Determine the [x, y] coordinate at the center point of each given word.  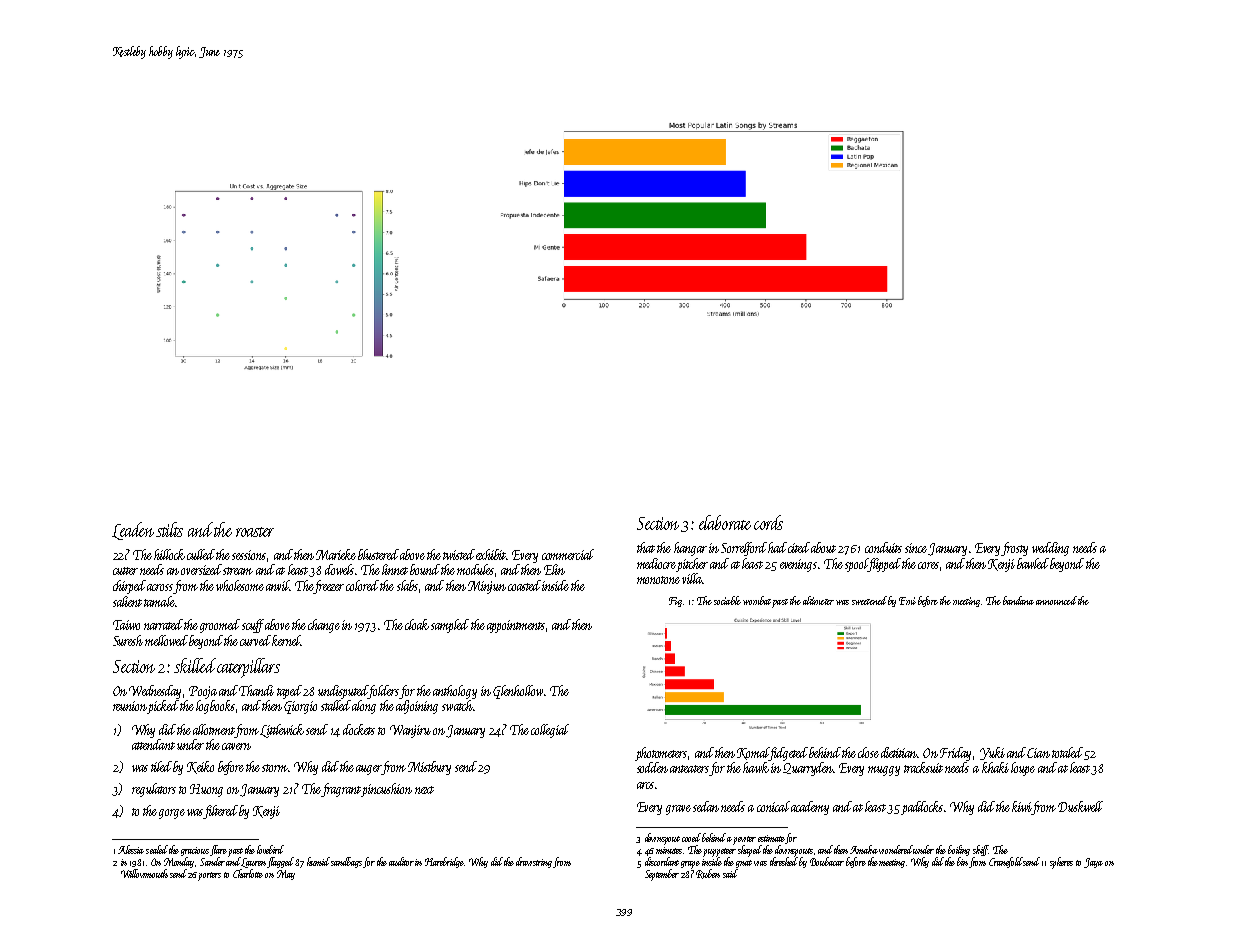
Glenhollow [518, 692]
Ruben [708, 874]
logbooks [215, 707]
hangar [690, 549]
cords [768, 522]
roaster [255, 532]
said [730, 873]
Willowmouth [144, 873]
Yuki [992, 753]
